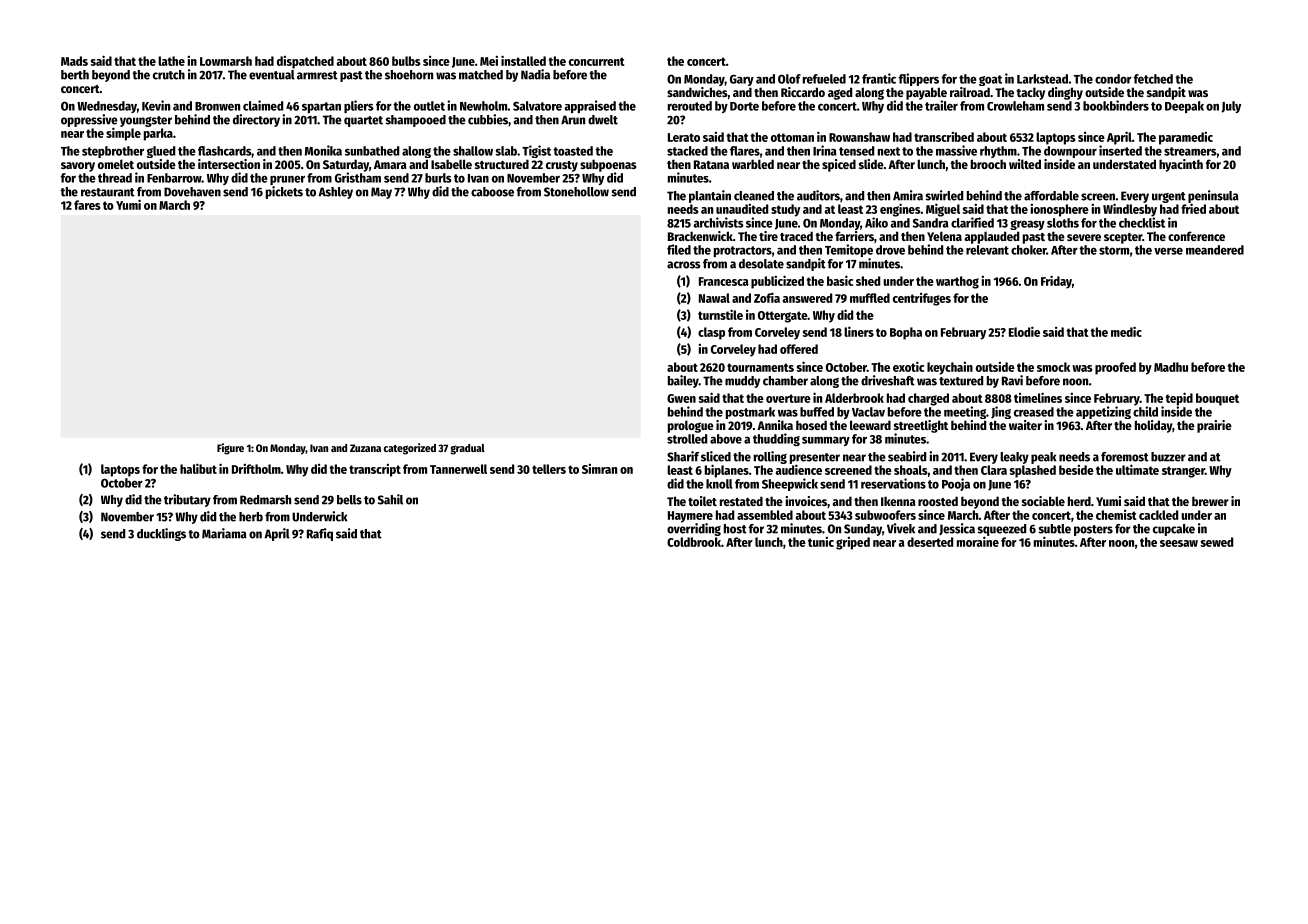  What do you see at coordinates (694, 542) in the screenshot?
I see `Coldbrook` at bounding box center [694, 542].
